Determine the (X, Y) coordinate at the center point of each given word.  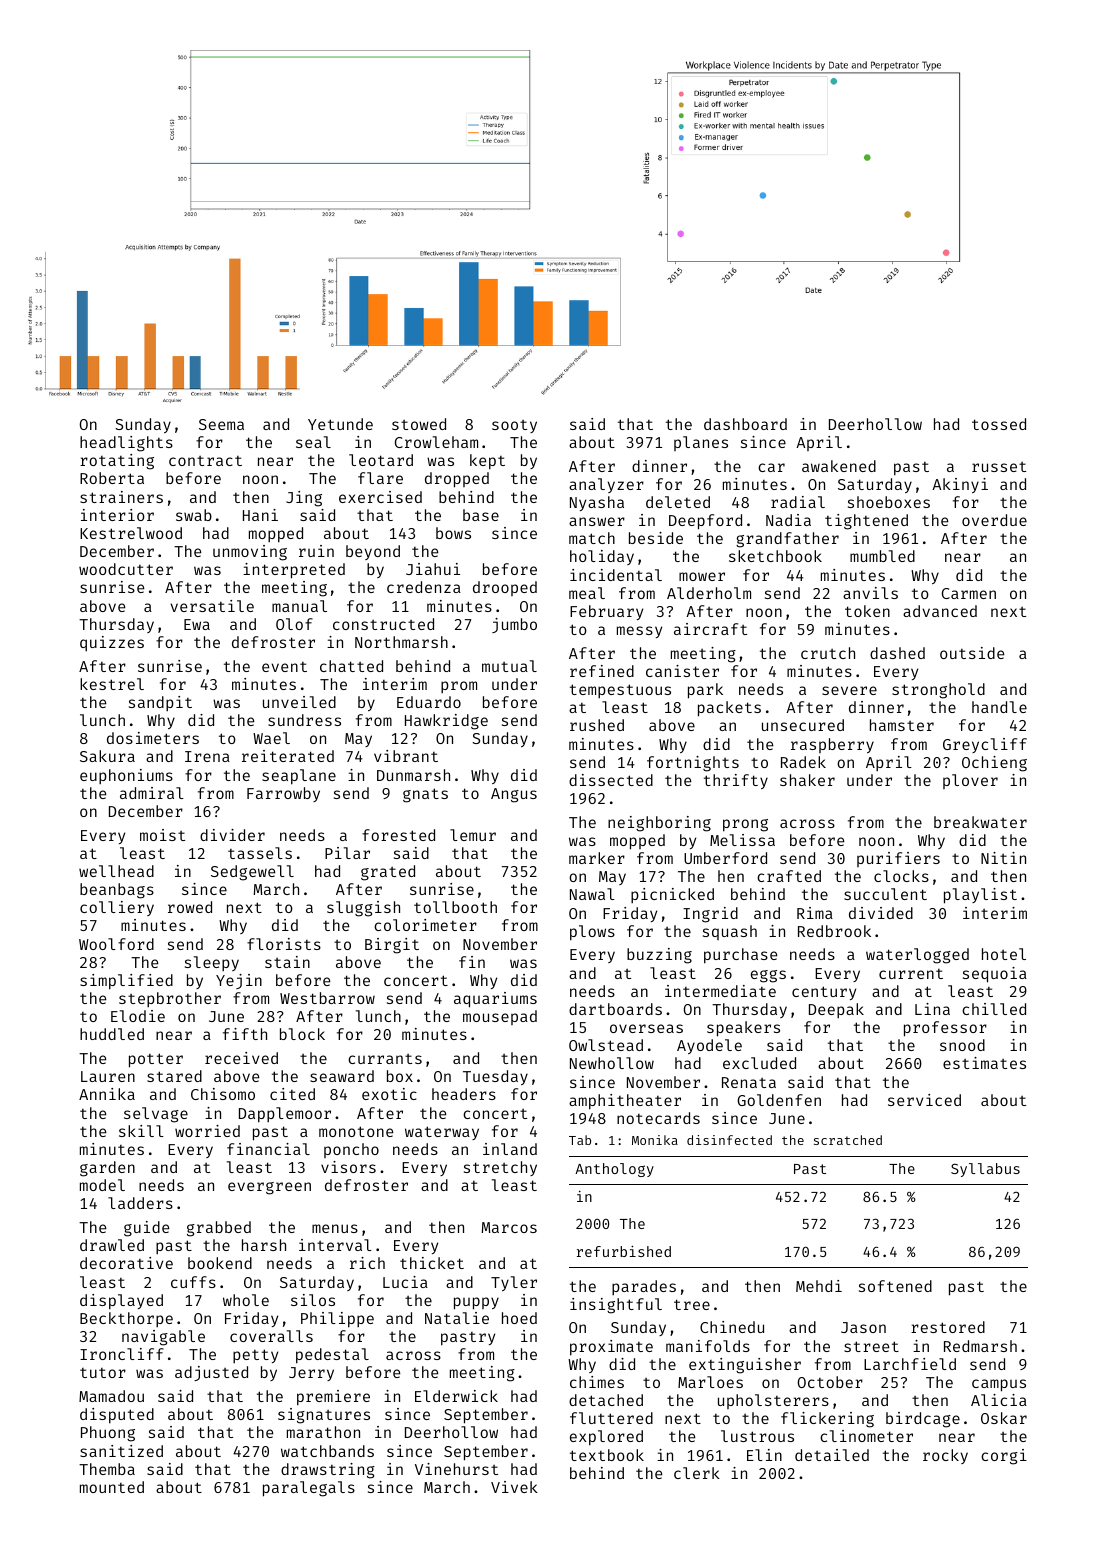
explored (606, 1438)
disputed (117, 1416)
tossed (999, 424)
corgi (1004, 1457)
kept (487, 462)
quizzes (112, 644)
